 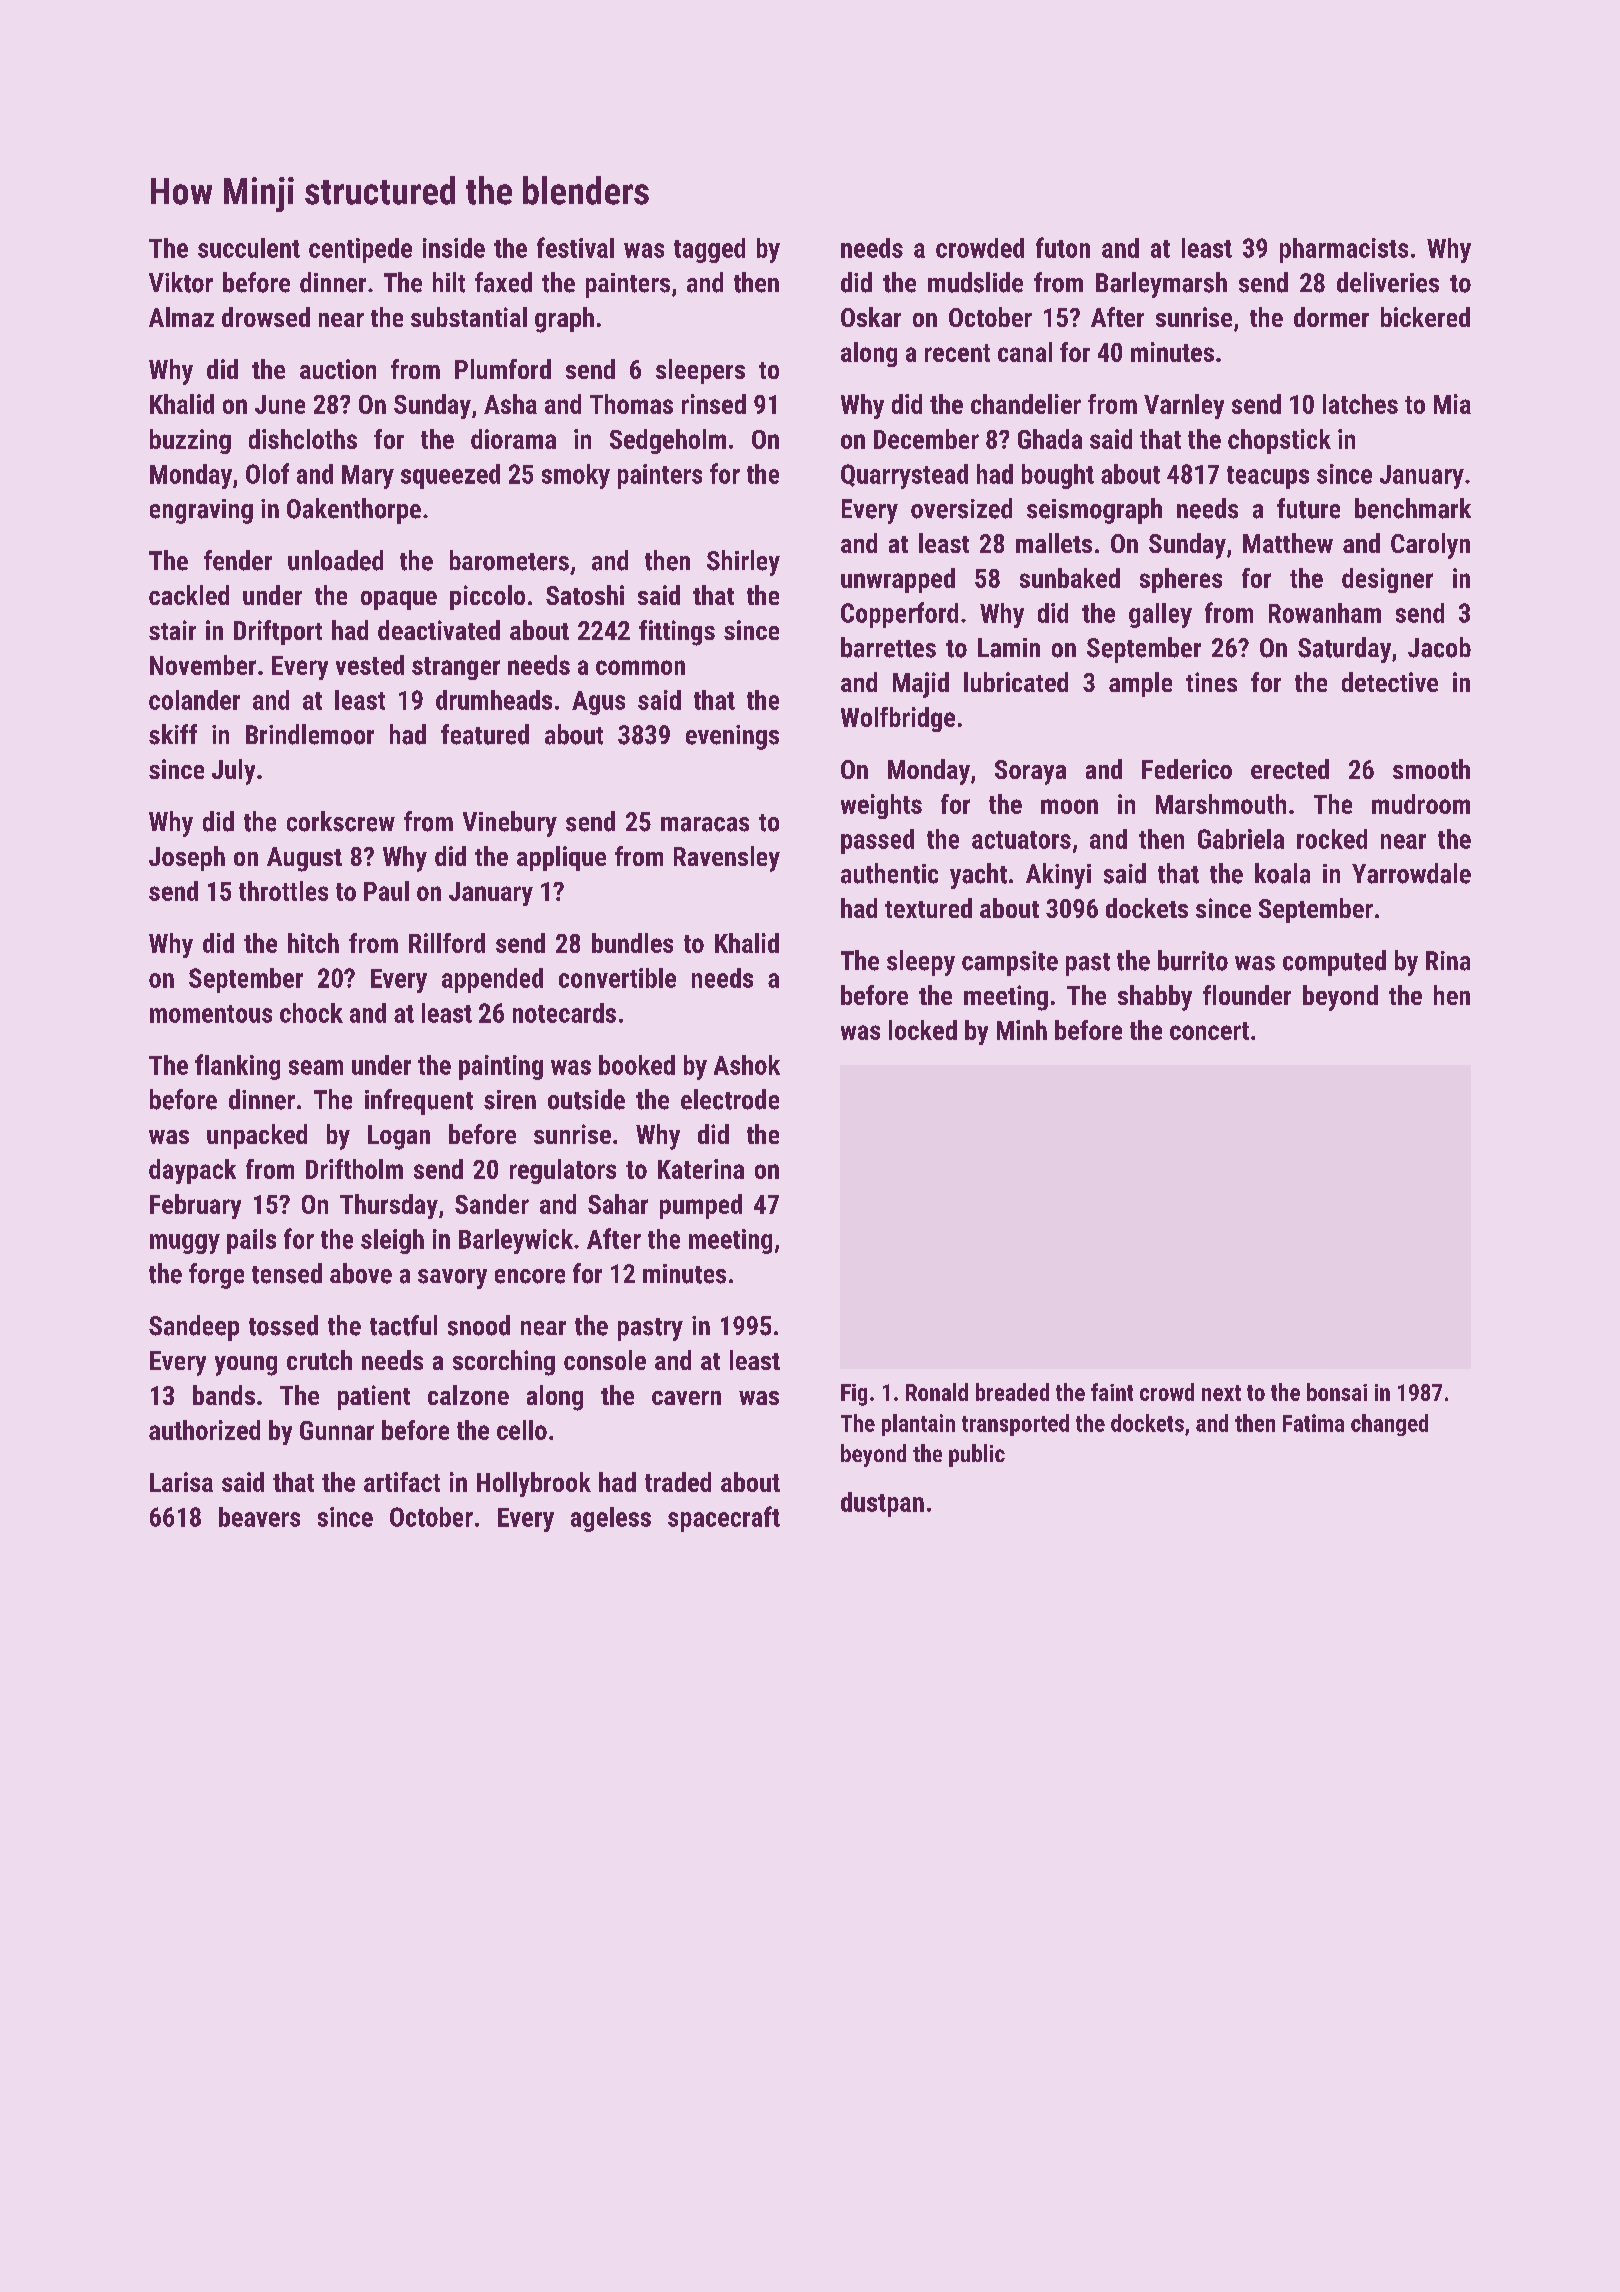 What do you see at coordinates (1334, 963) in the page?
I see `computed` at bounding box center [1334, 963].
